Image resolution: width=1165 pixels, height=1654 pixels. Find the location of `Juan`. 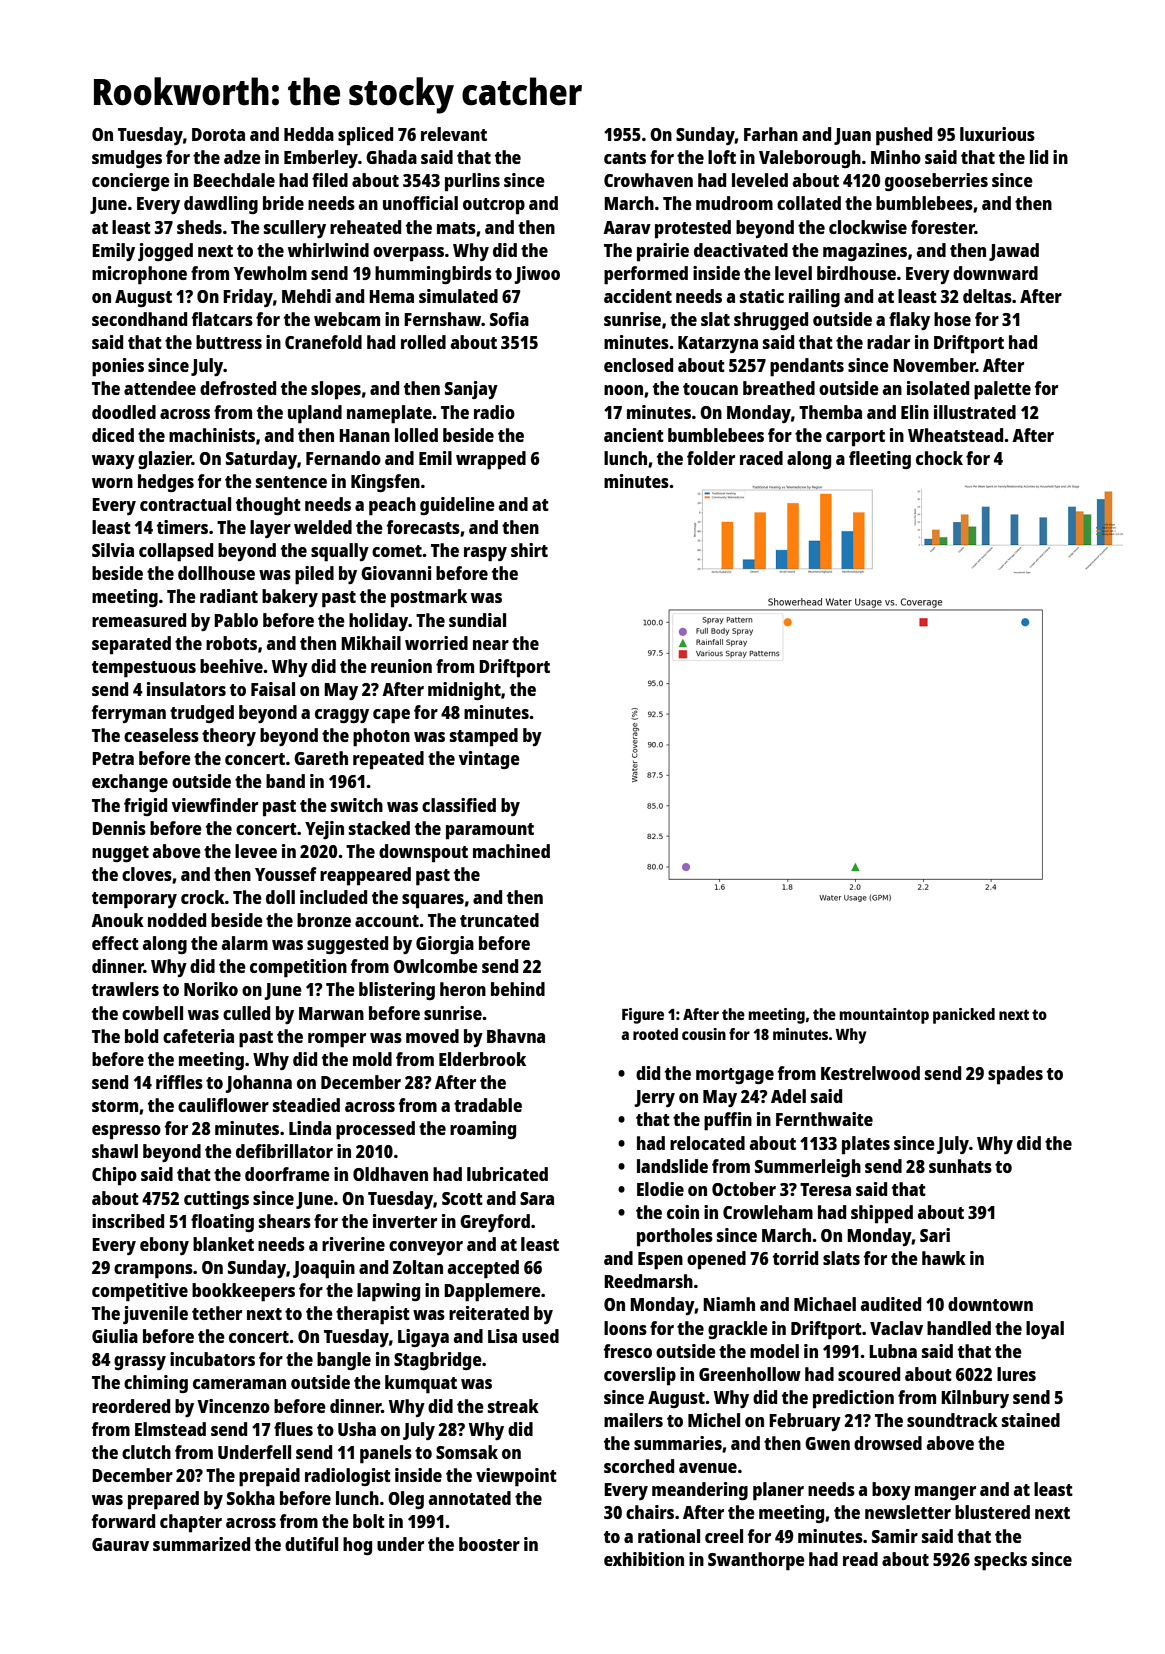

Juan is located at coordinates (852, 136).
